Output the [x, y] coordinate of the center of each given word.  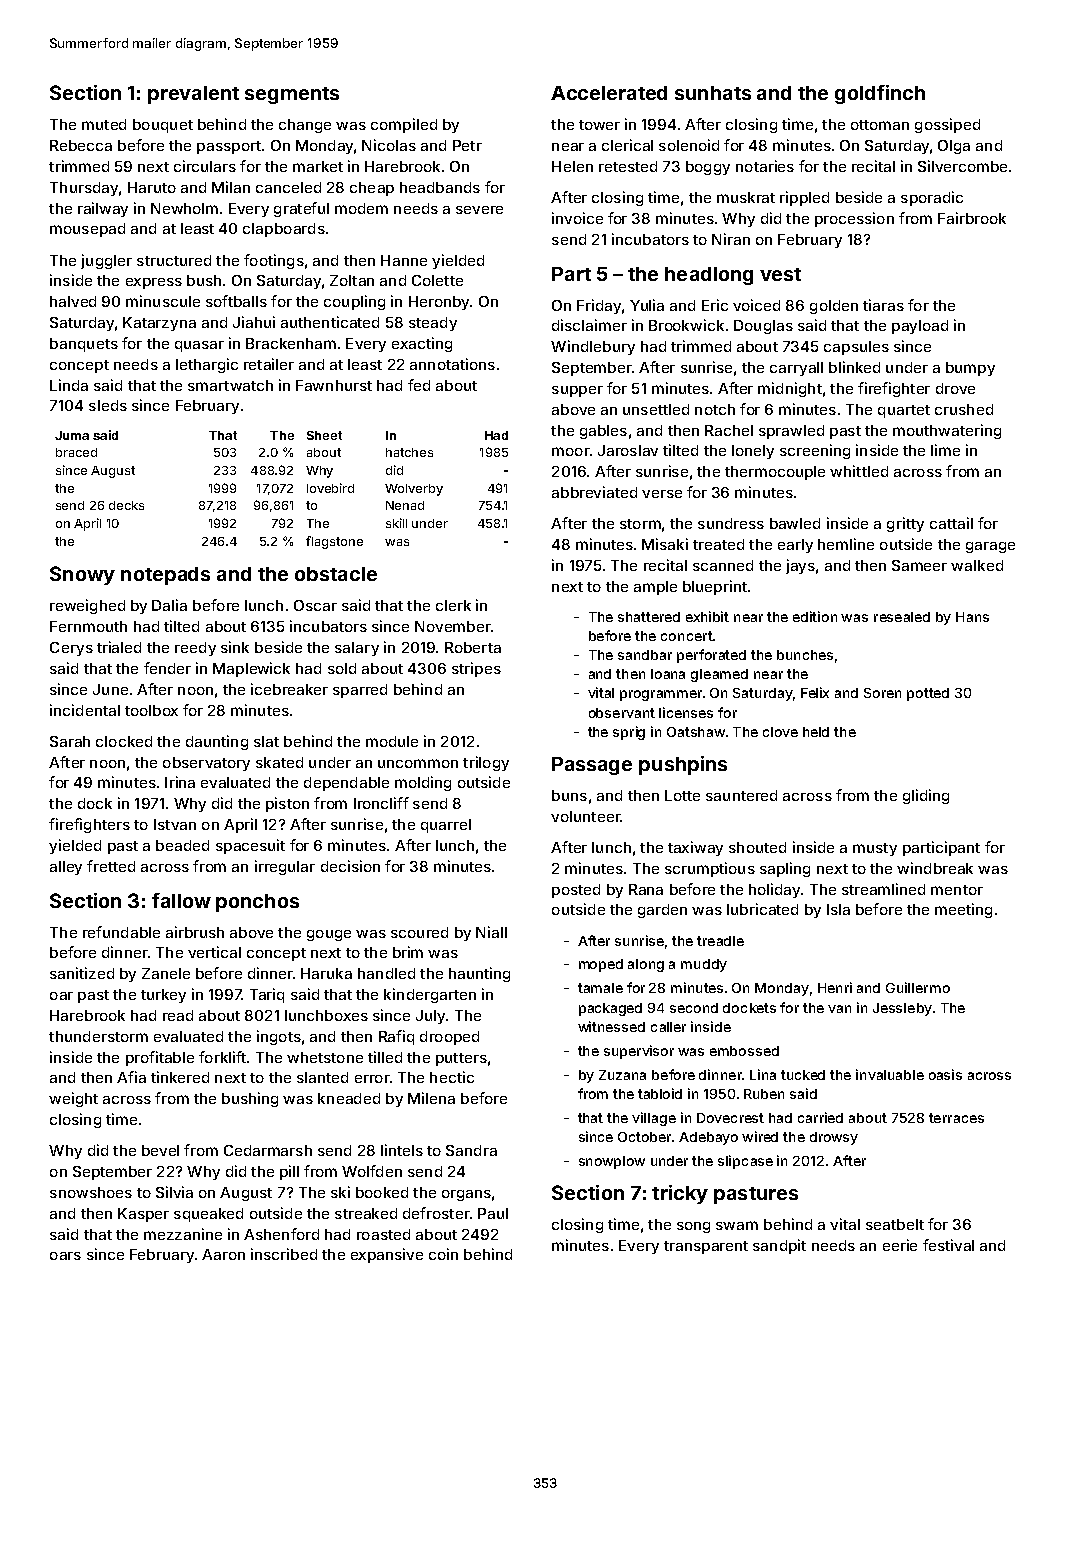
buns [569, 795]
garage [990, 547]
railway [103, 209]
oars [65, 1256]
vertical [214, 952]
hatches [409, 452]
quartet [904, 411]
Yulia [647, 305]
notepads [165, 576]
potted [928, 694]
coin [443, 1254]
